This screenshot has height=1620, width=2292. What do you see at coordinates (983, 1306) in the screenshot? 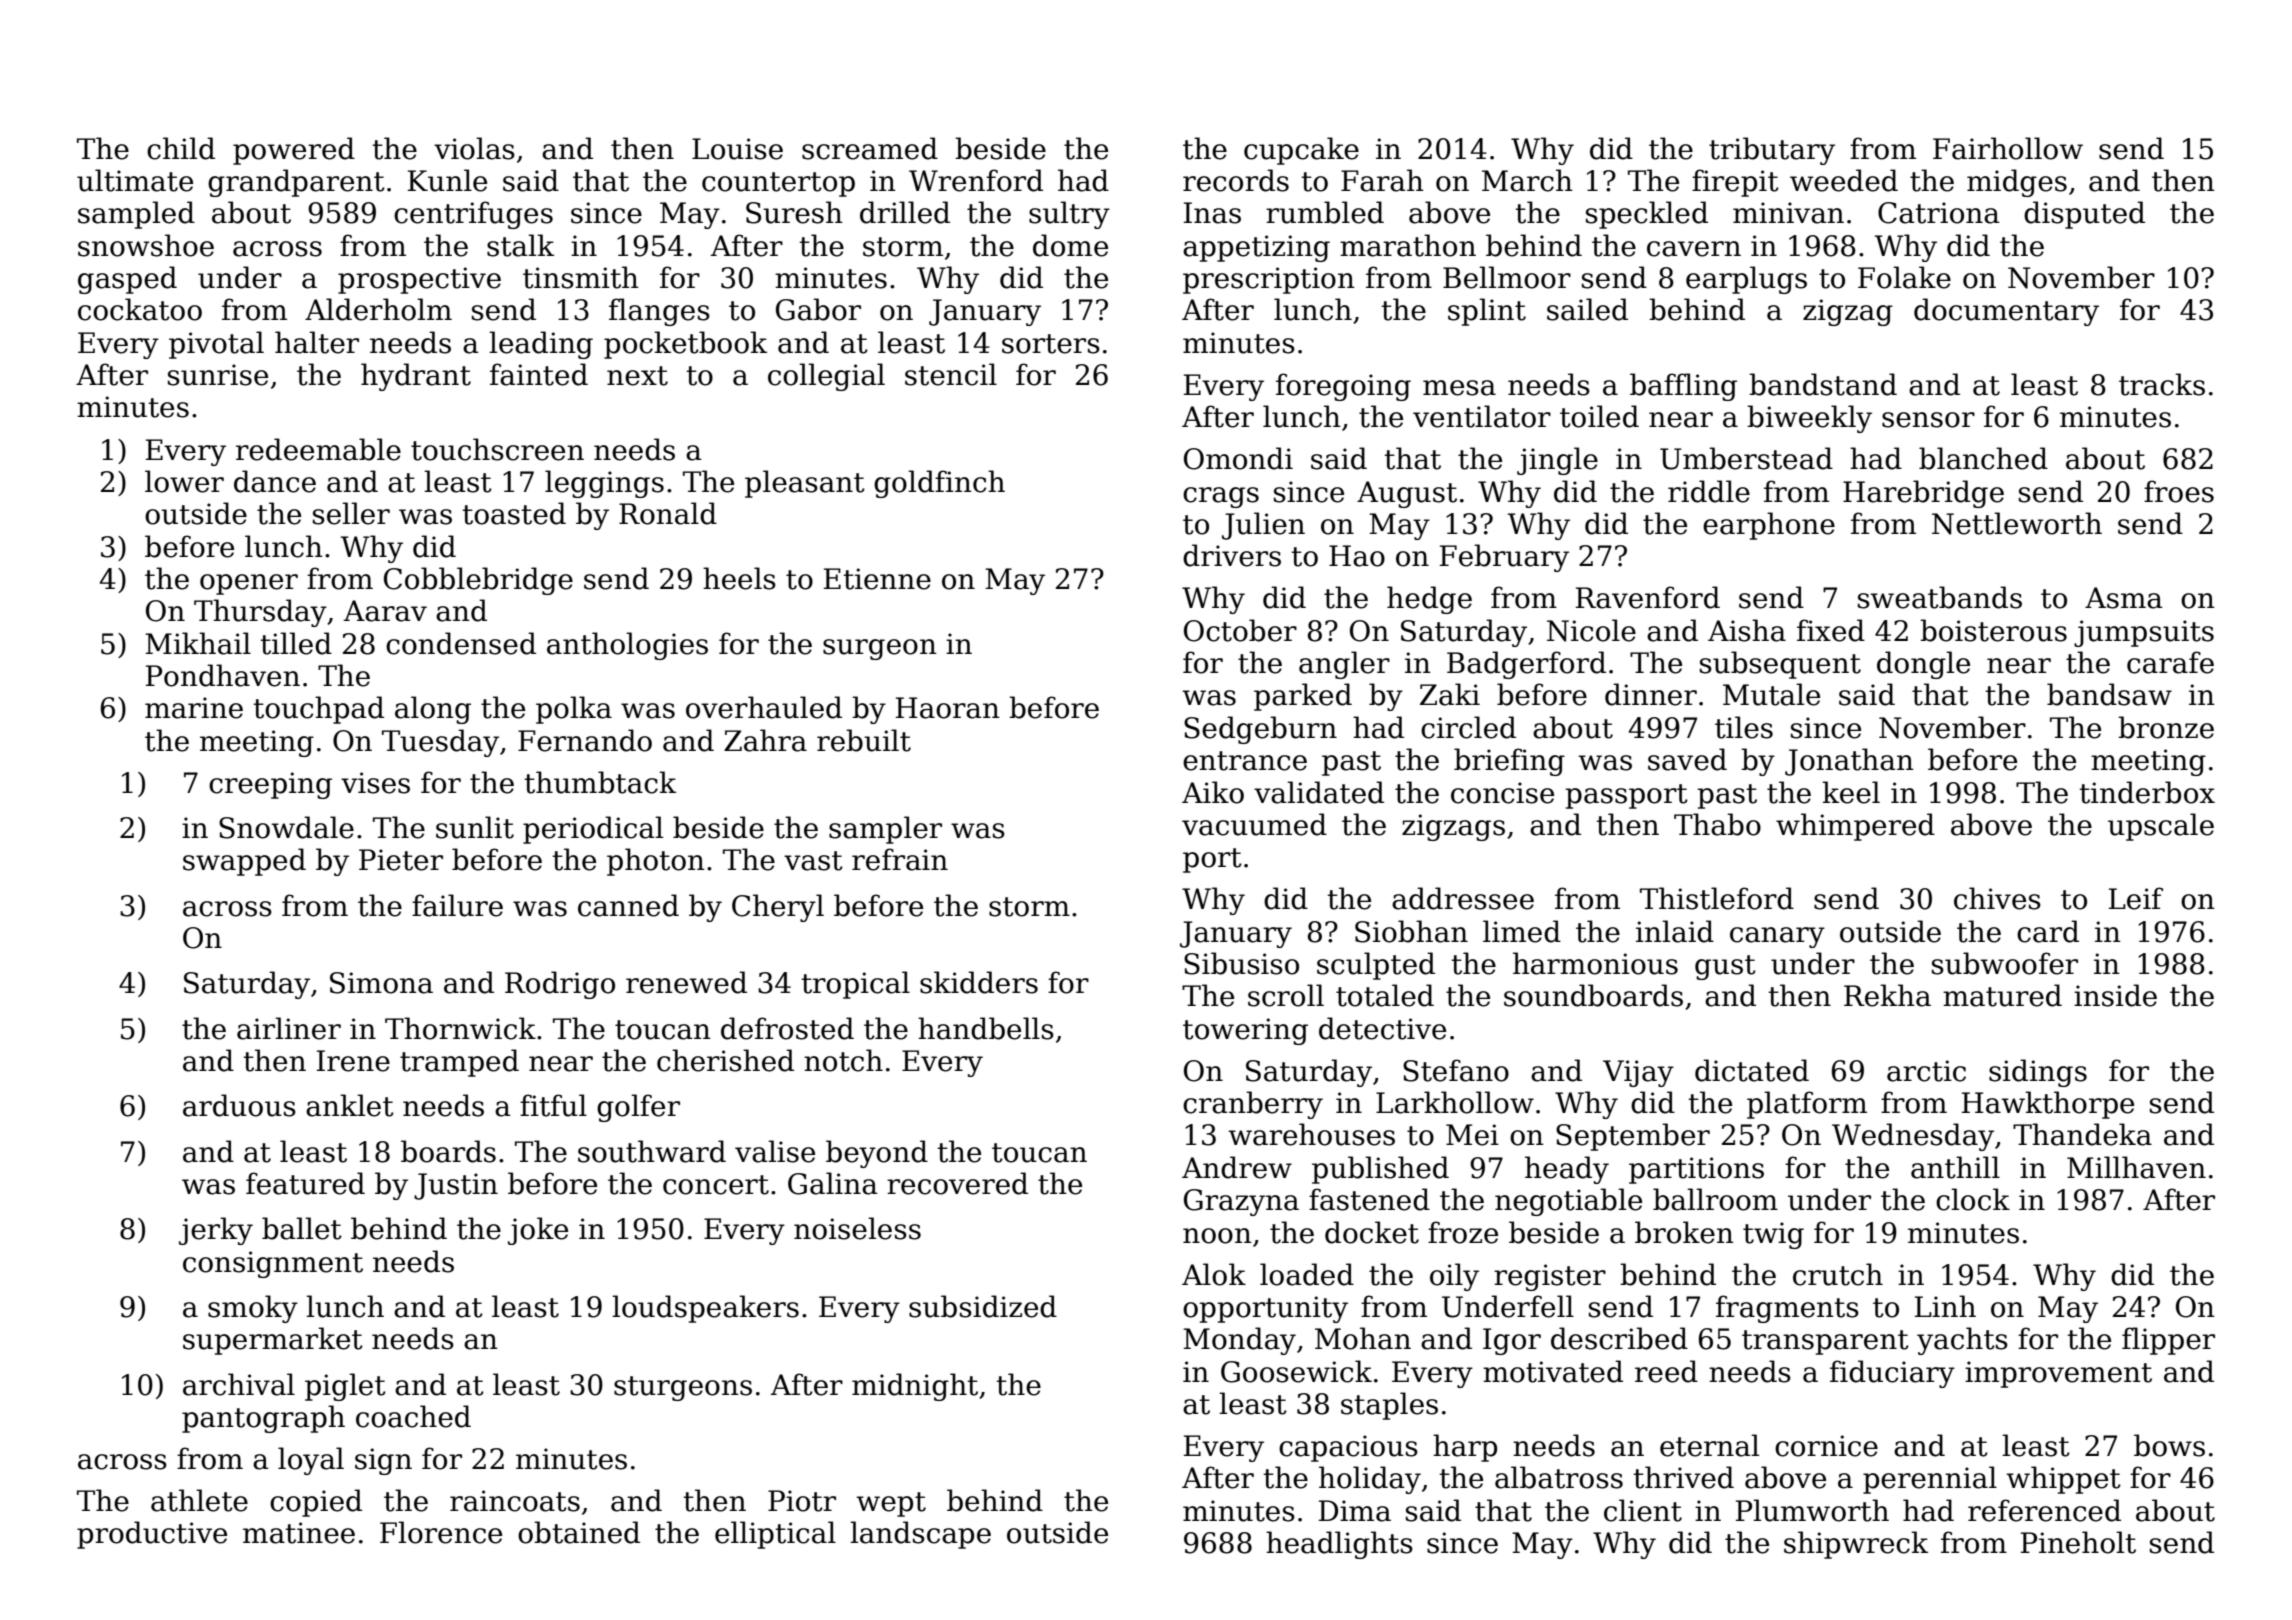
I see `subsidized` at bounding box center [983, 1306].
